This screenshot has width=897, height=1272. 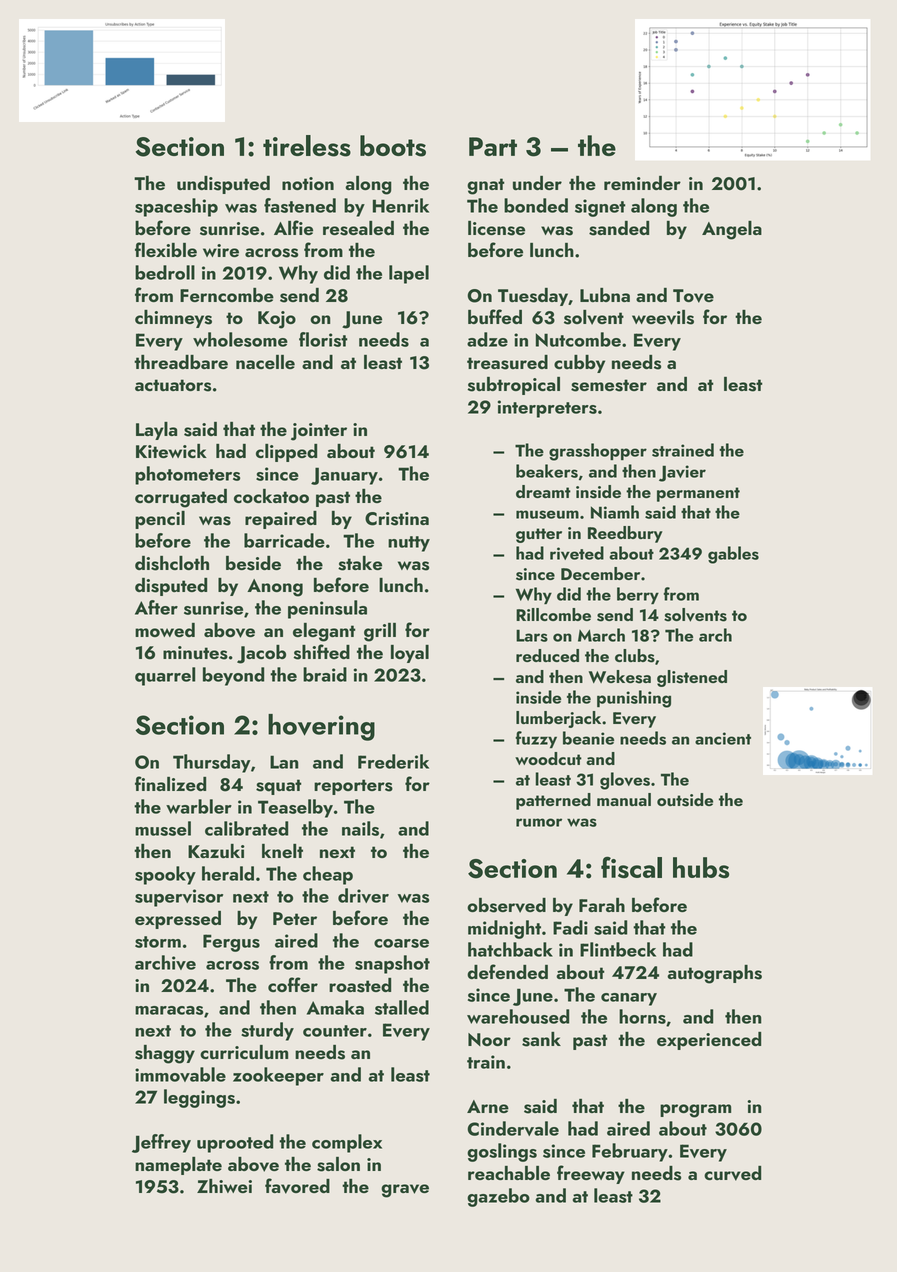 What do you see at coordinates (701, 868) in the screenshot?
I see `hubs` at bounding box center [701, 868].
